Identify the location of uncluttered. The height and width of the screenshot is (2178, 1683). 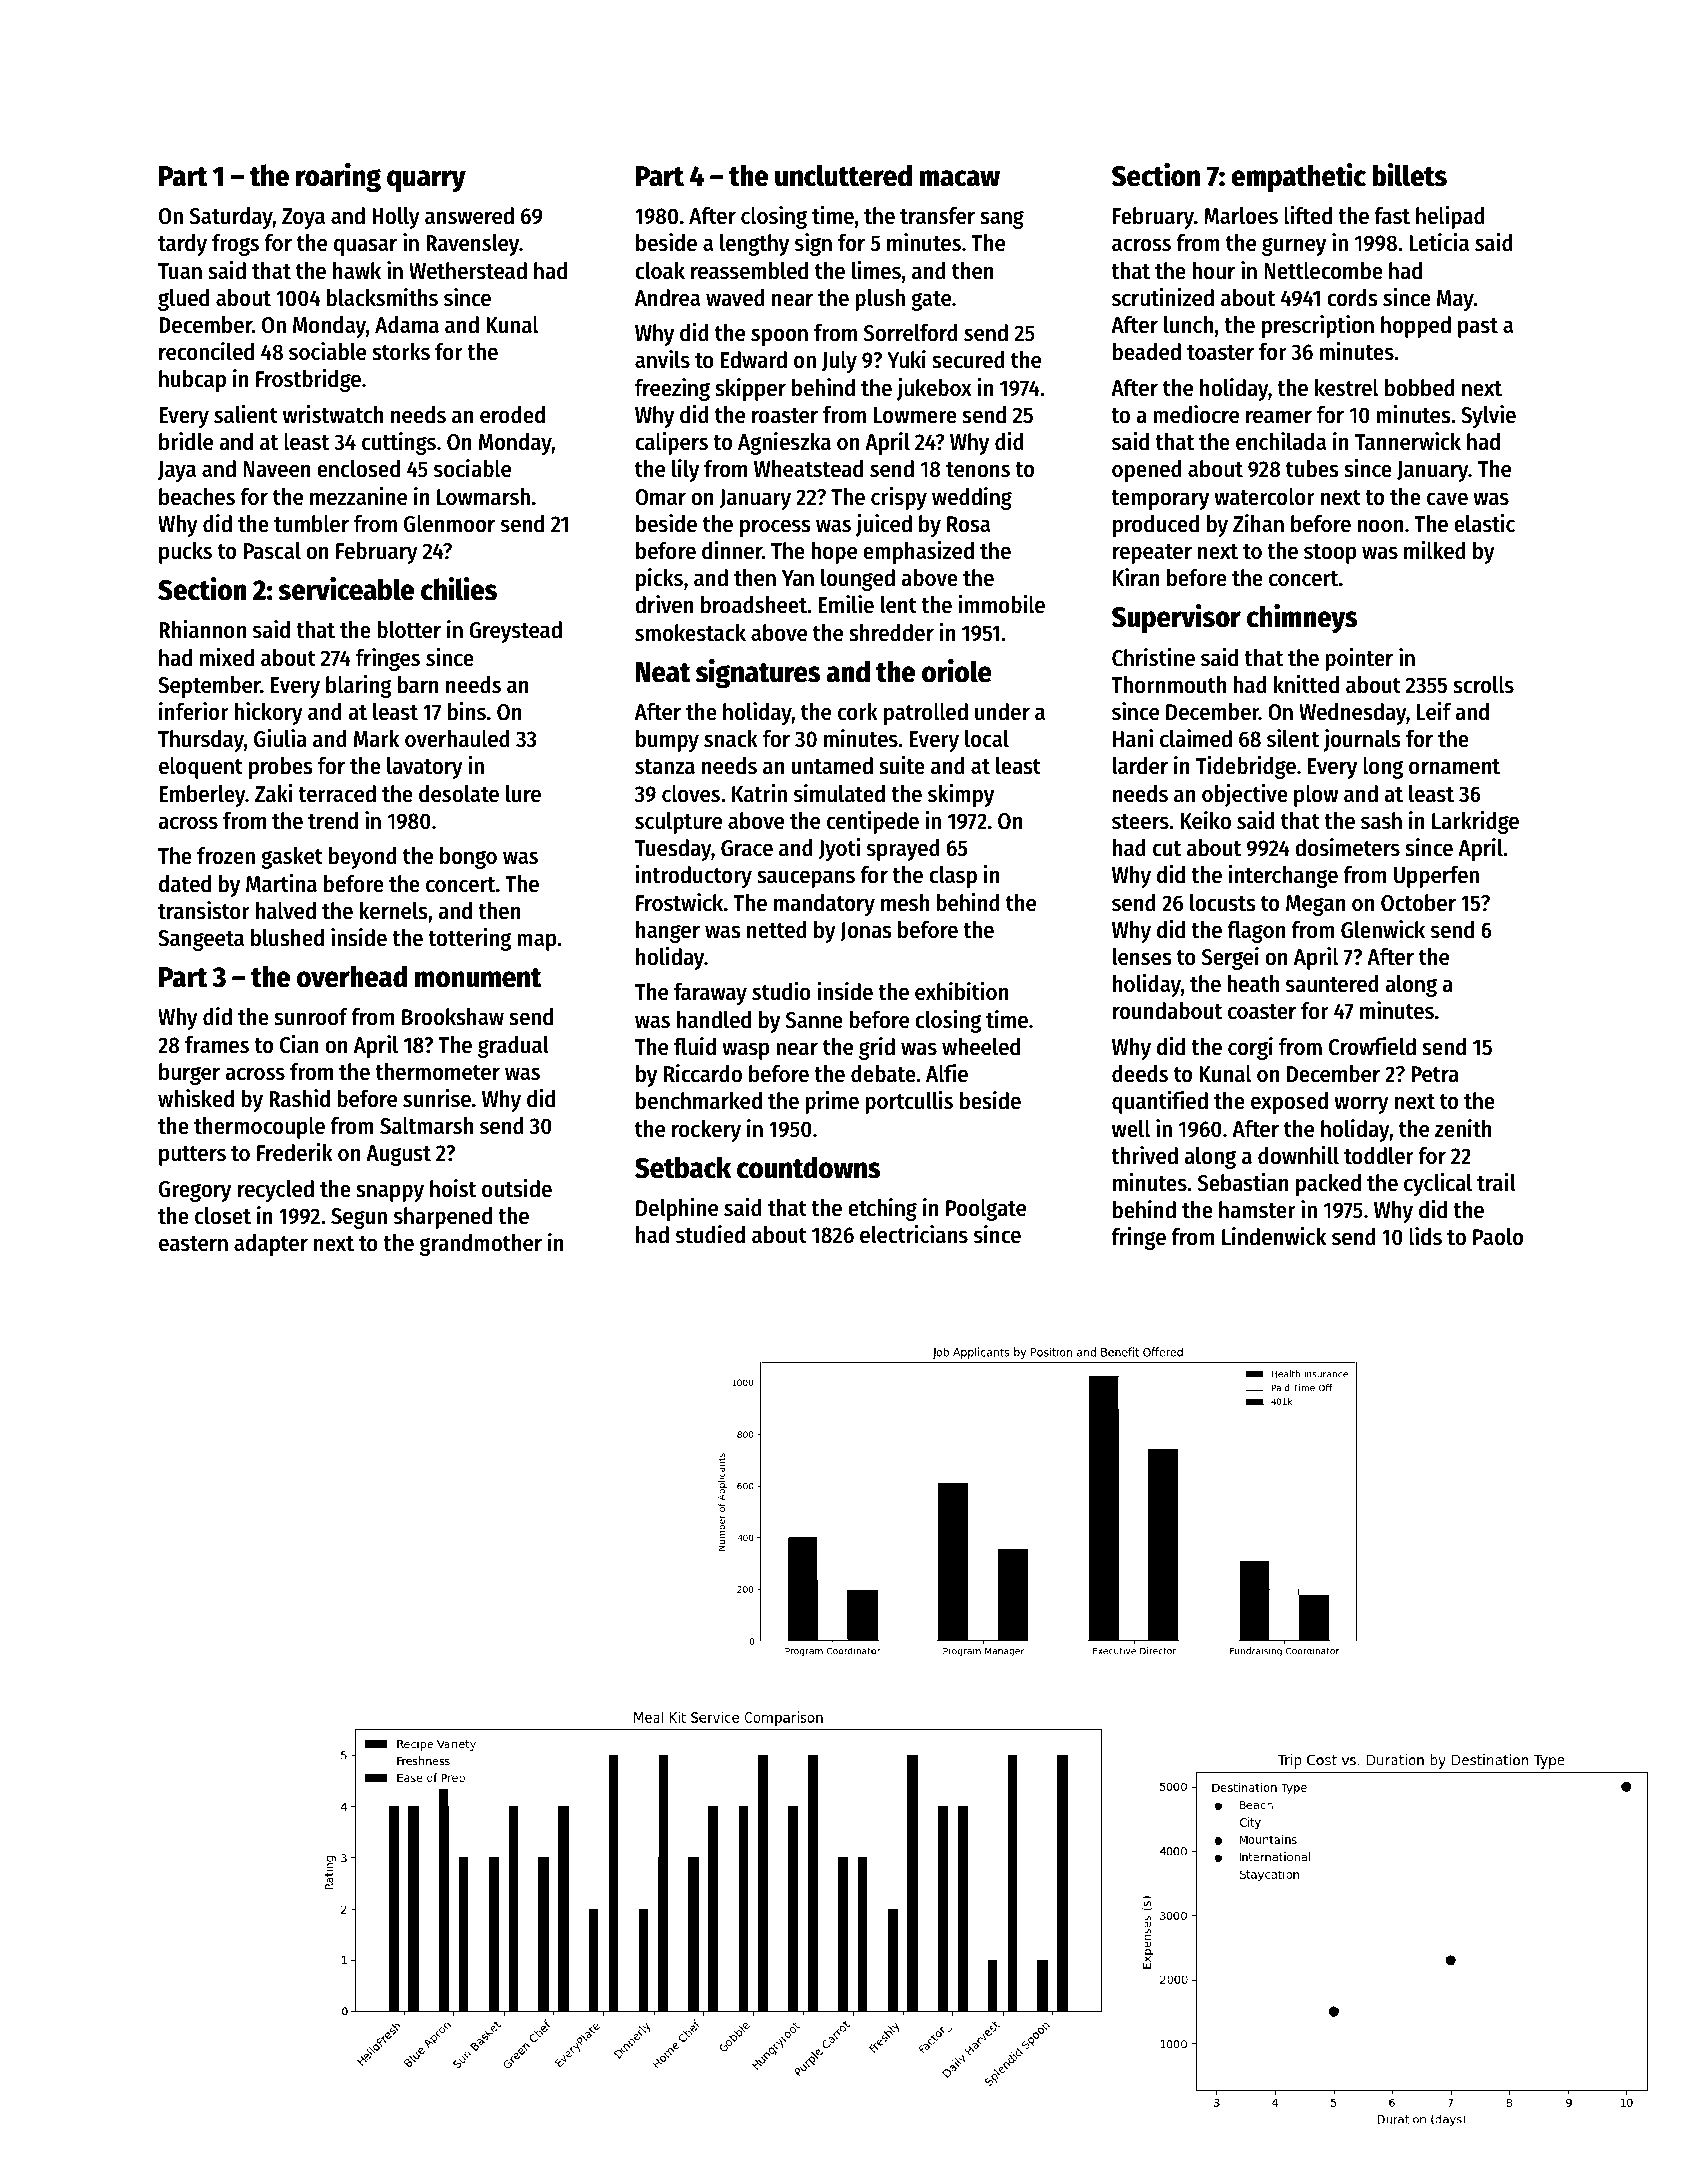
(843, 175).
